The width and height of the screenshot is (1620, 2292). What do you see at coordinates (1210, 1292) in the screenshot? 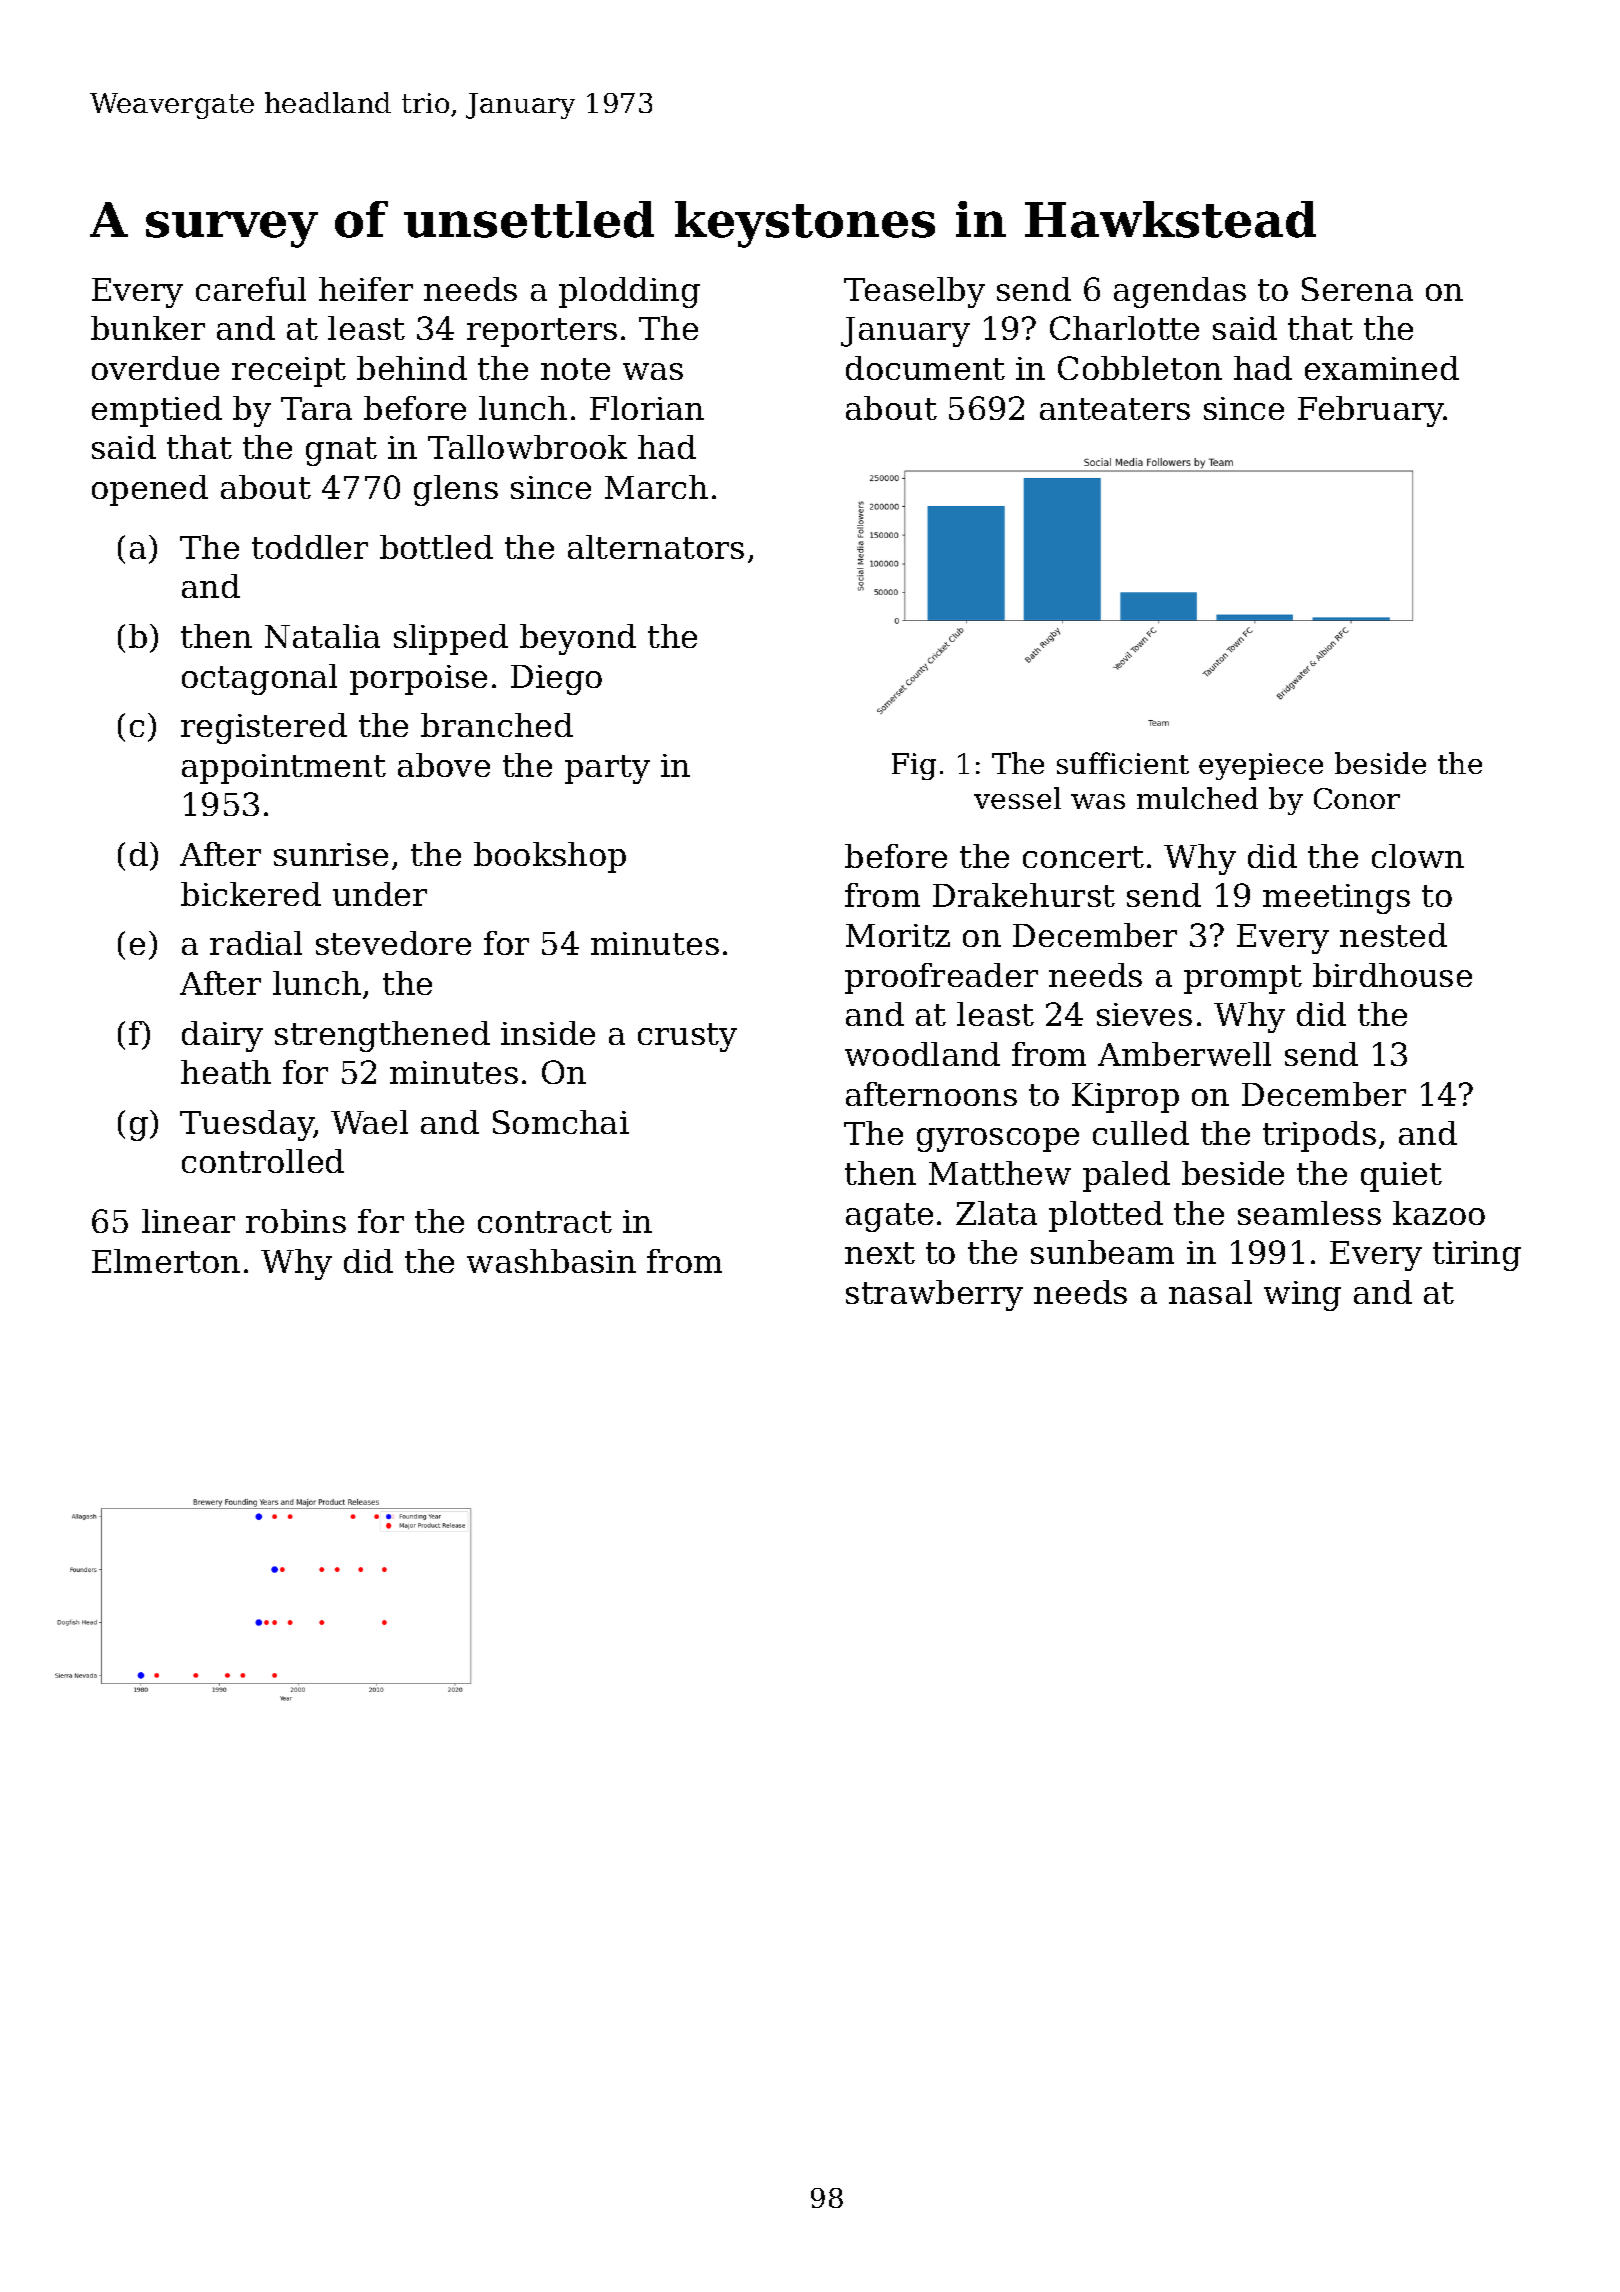
I see `nasal` at bounding box center [1210, 1292].
